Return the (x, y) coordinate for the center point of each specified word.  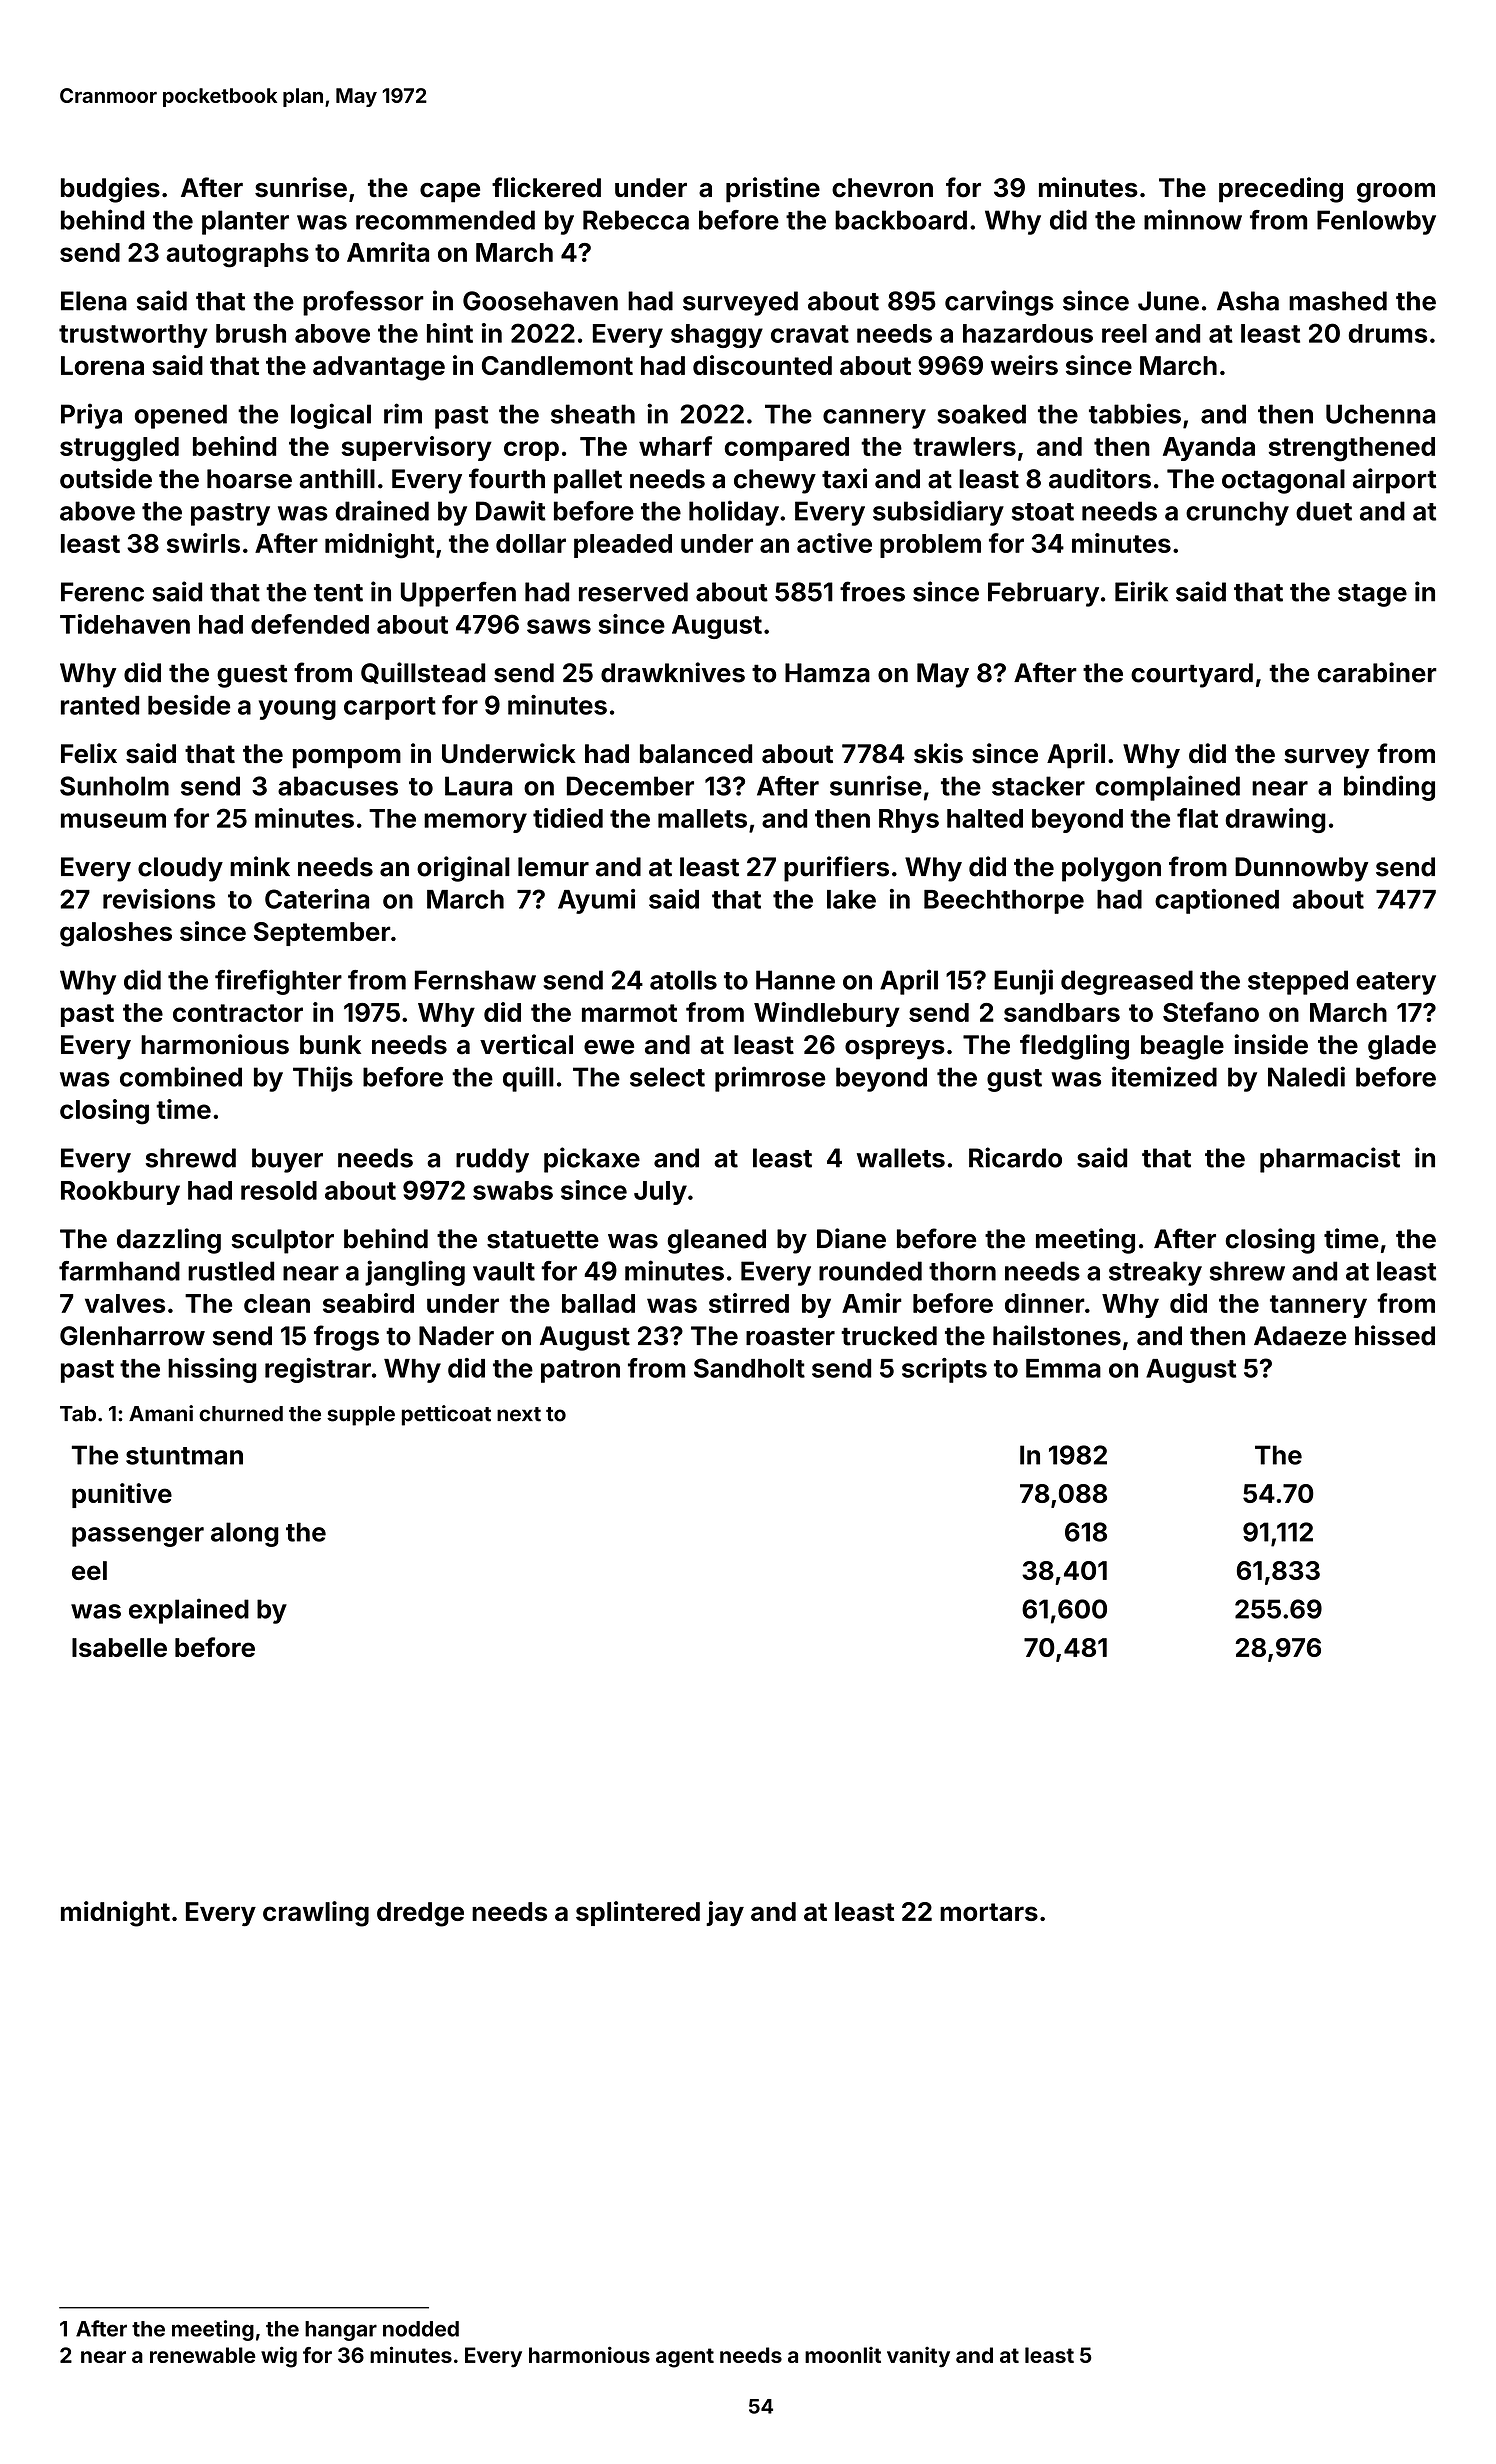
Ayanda (1209, 449)
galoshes (116, 934)
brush (251, 333)
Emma (1063, 1368)
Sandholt (749, 1368)
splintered (638, 1913)
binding (1389, 788)
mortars (989, 1912)
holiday (734, 513)
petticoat (446, 1415)
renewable (203, 2355)
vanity (918, 2357)
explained (189, 1611)
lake (851, 899)
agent (685, 2358)
